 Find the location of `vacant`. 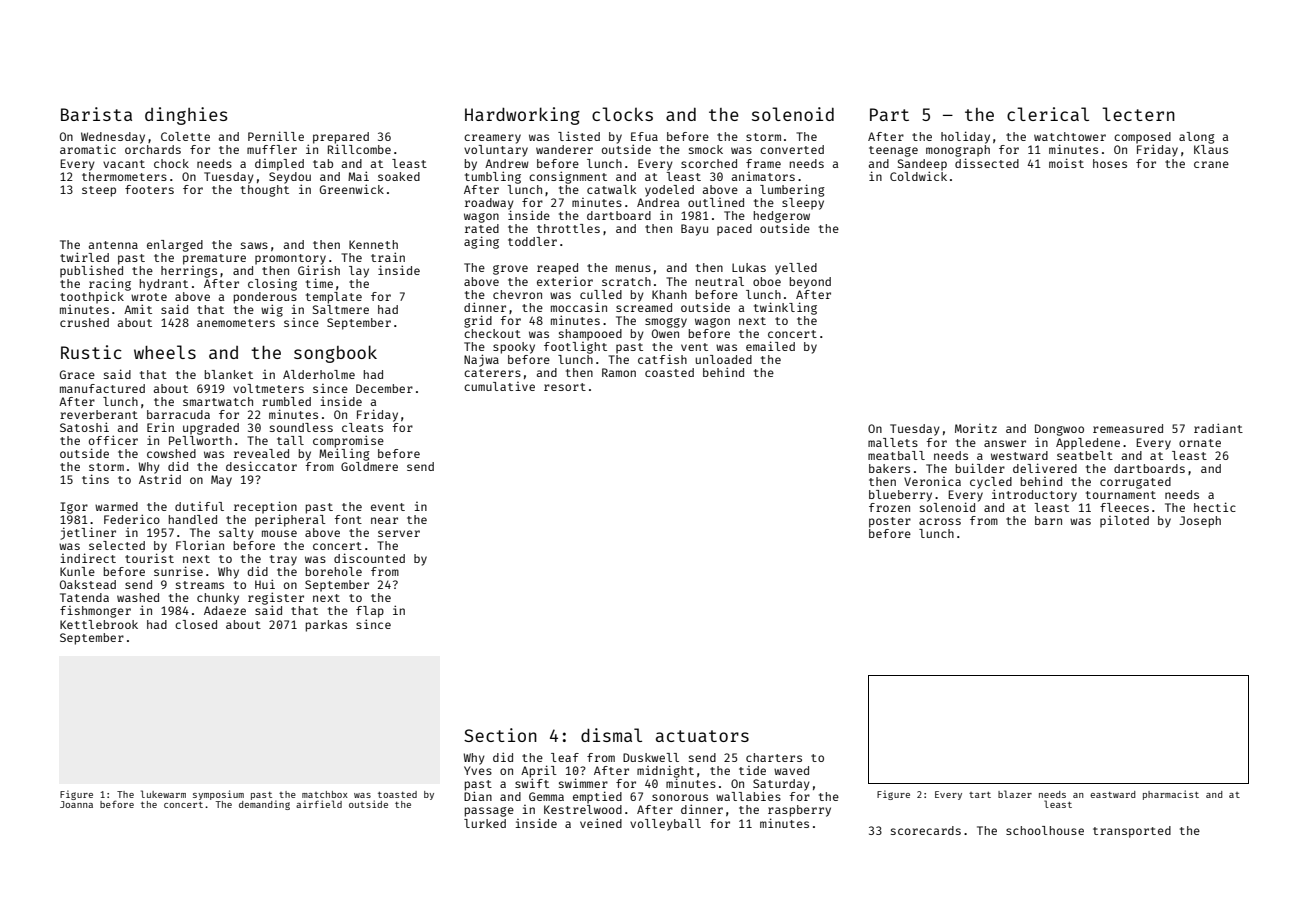

vacant is located at coordinates (124, 164).
